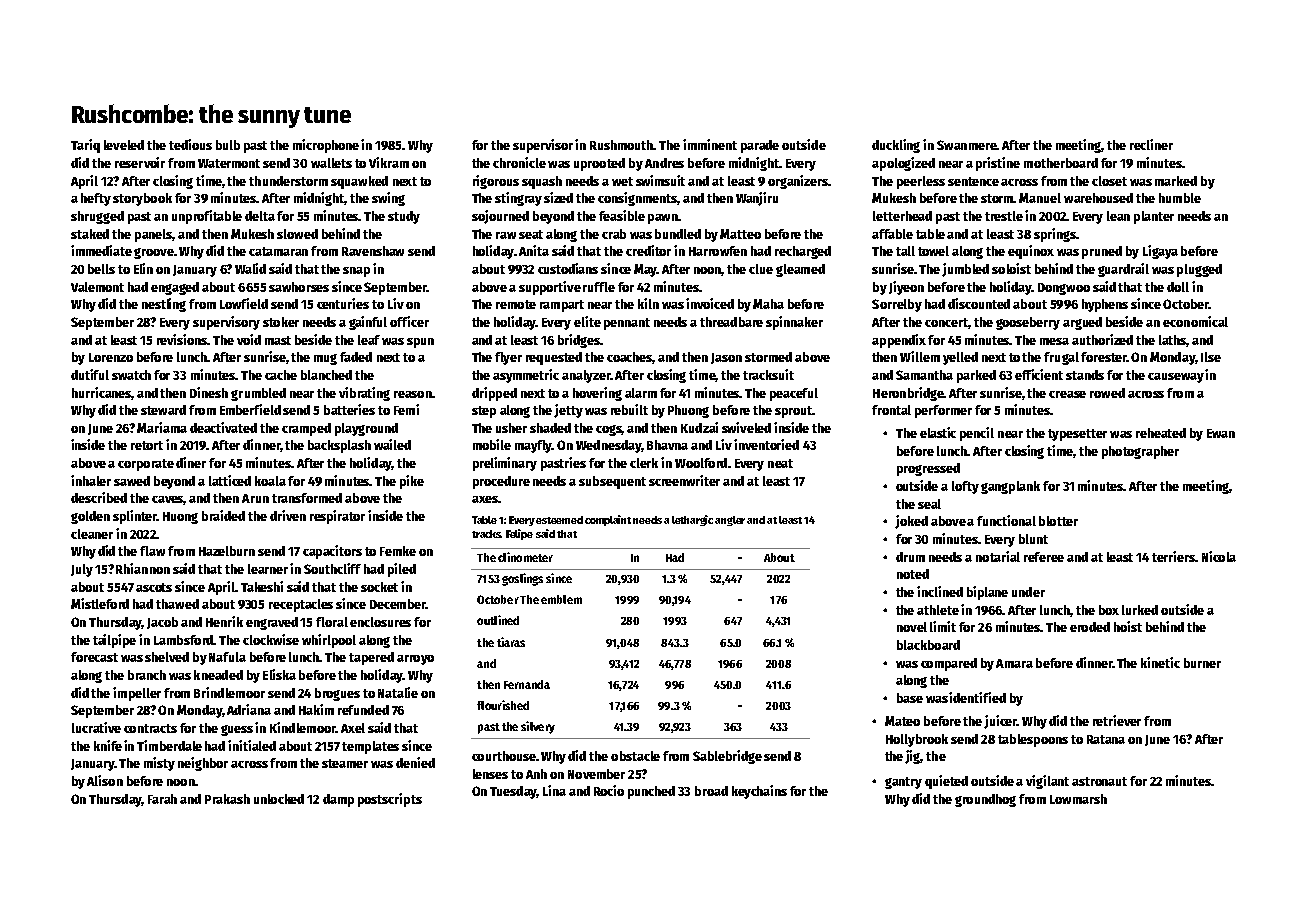 Image resolution: width=1308 pixels, height=924 pixels. I want to click on unlocked, so click(279, 799).
